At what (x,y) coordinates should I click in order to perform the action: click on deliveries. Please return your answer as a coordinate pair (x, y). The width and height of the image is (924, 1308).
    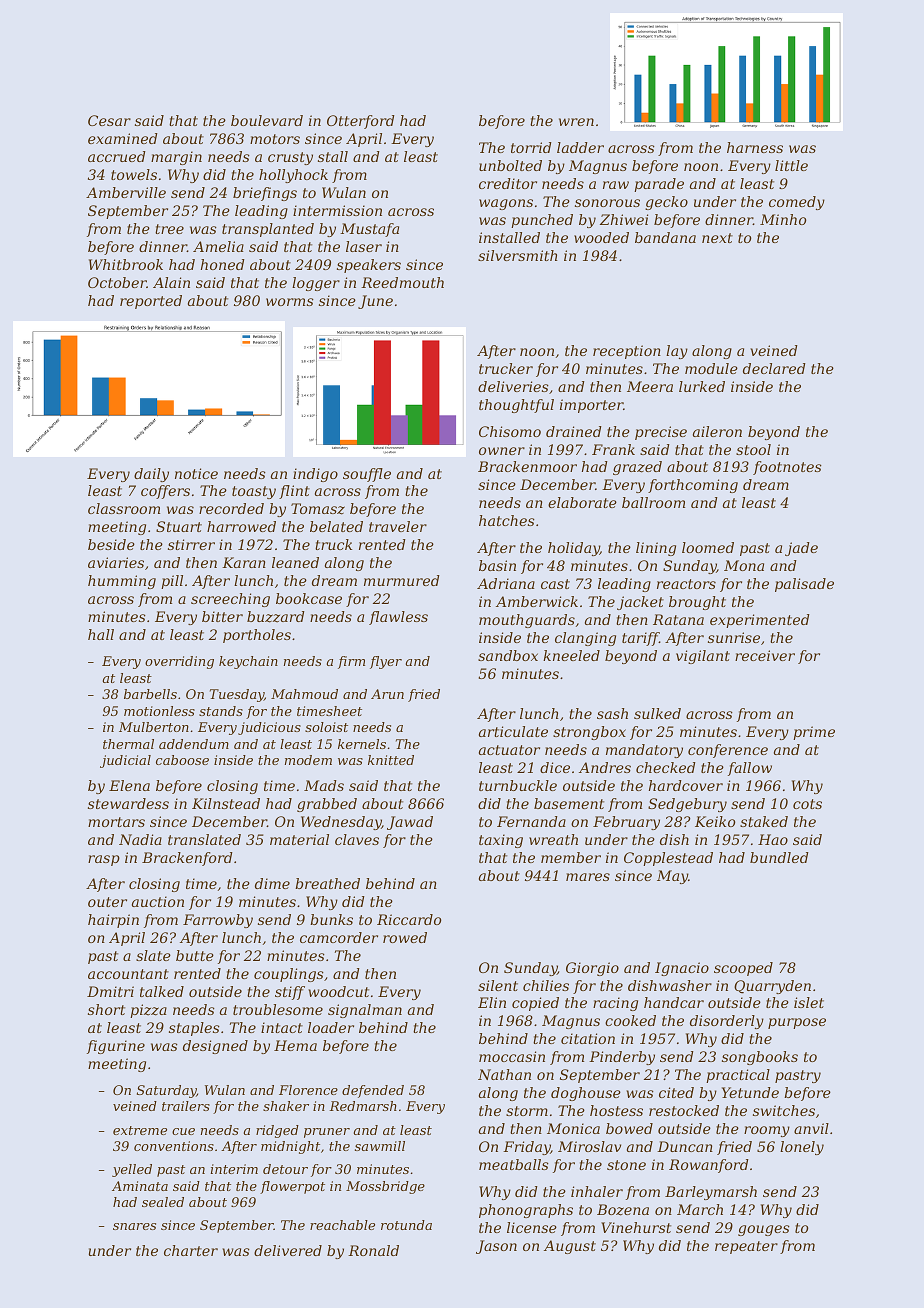
    Looking at the image, I should click on (513, 386).
